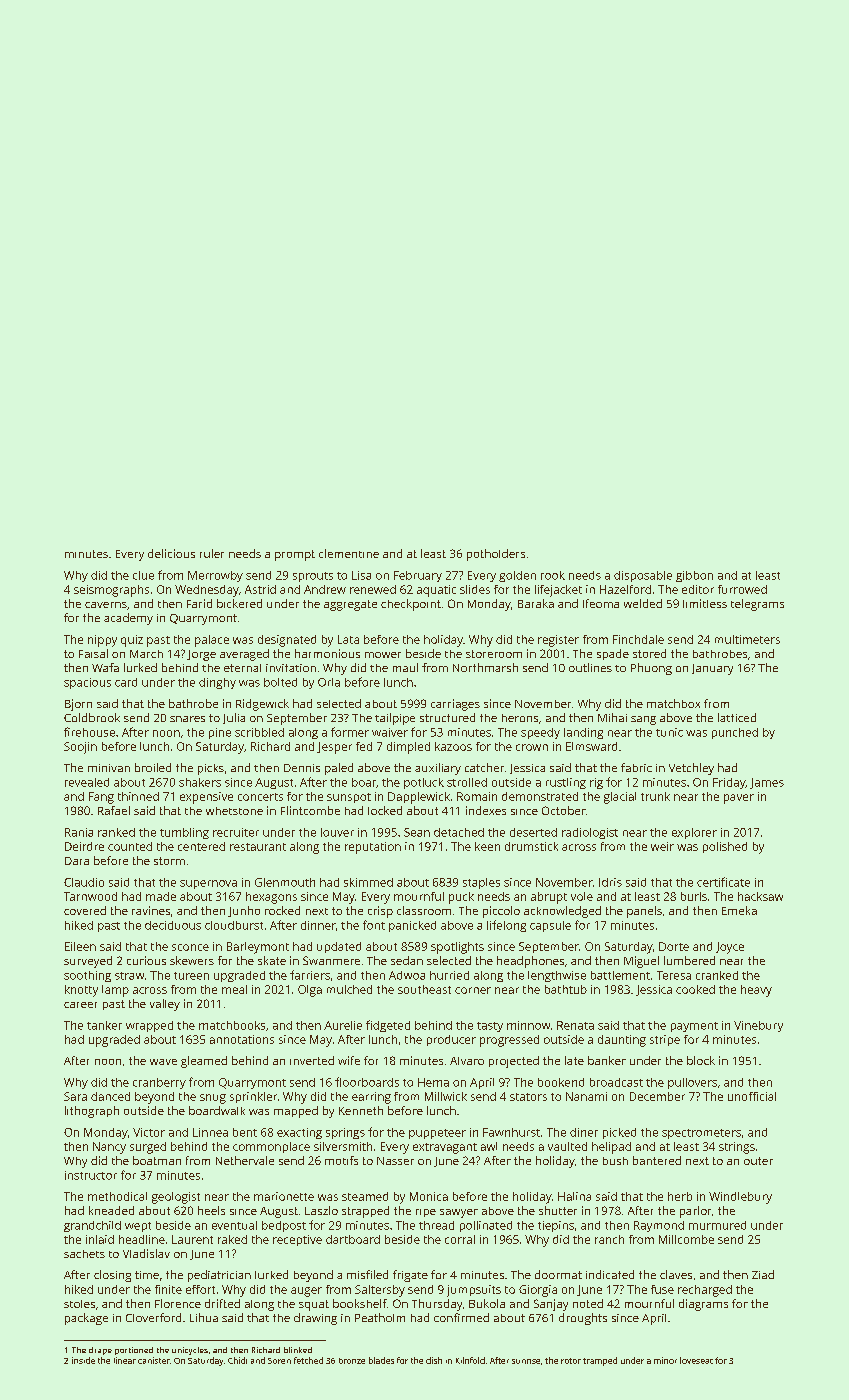  What do you see at coordinates (104, 1025) in the page?
I see `tanker` at bounding box center [104, 1025].
